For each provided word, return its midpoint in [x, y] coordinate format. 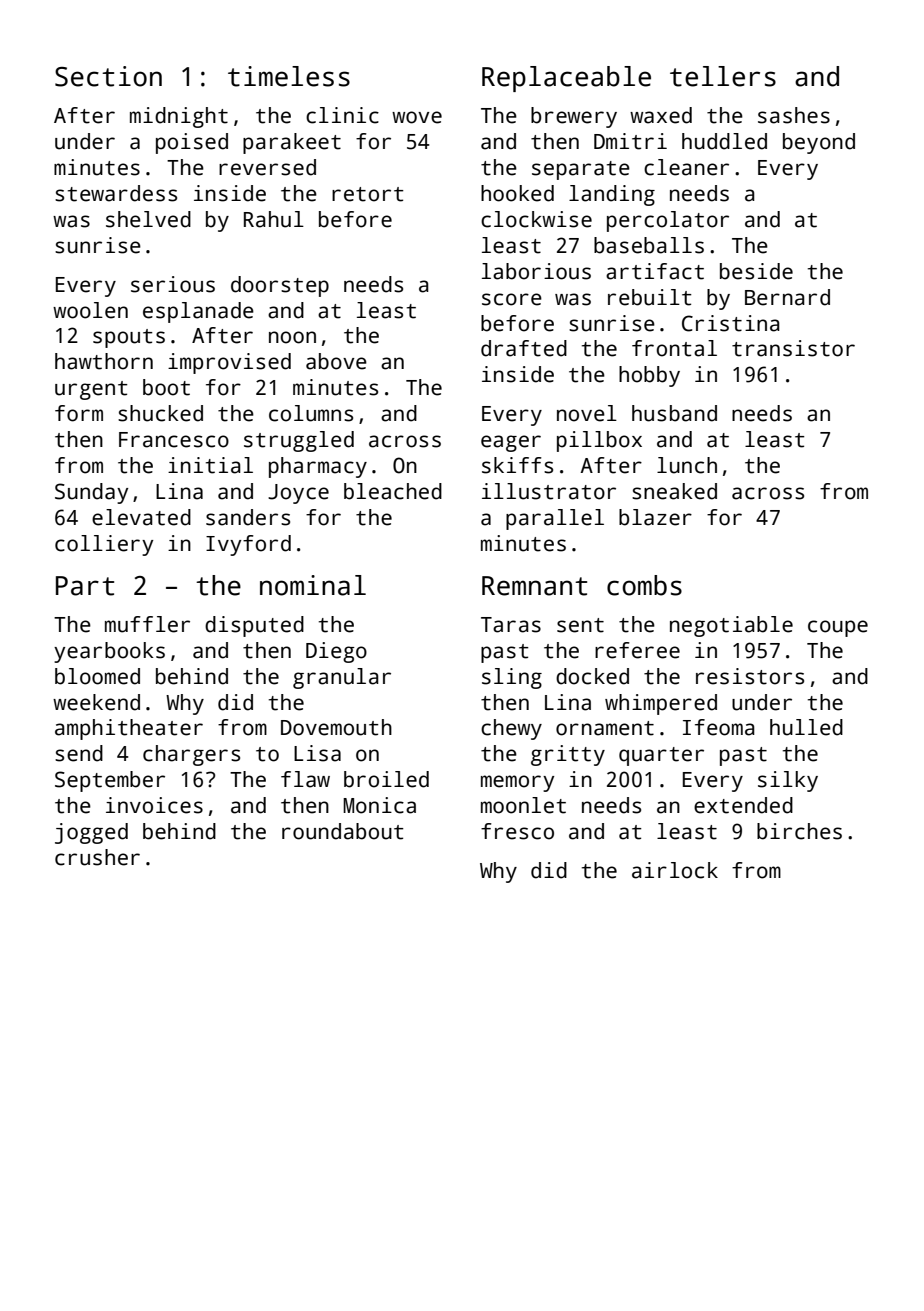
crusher [97, 857]
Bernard [787, 297]
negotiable [731, 626]
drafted [524, 348]
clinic [342, 115]
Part [85, 586]
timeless [289, 76]
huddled [724, 141]
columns [311, 413]
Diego [336, 652]
